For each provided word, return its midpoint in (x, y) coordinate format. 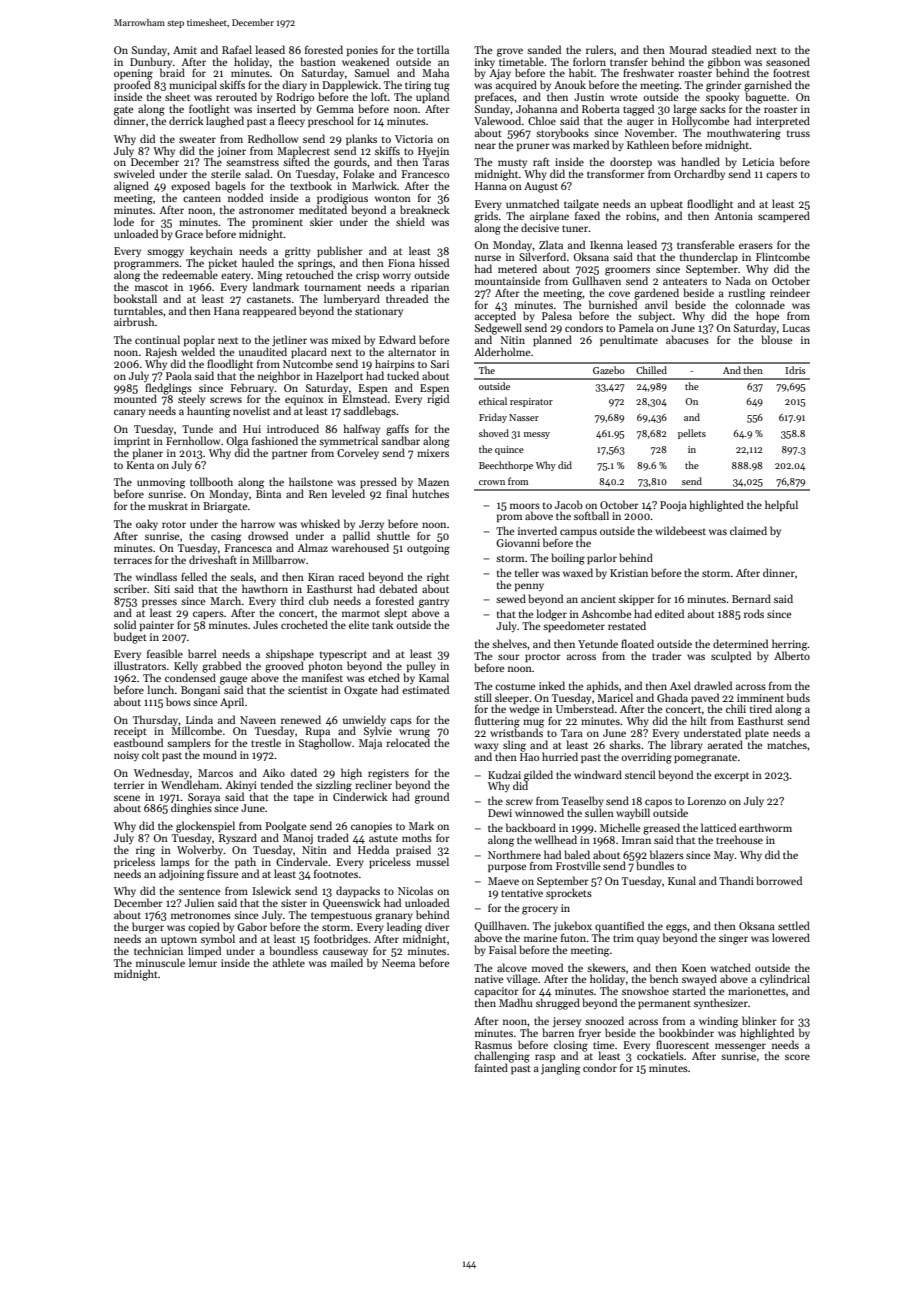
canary (130, 413)
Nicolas (415, 890)
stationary (379, 312)
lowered (791, 937)
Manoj (298, 839)
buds (798, 697)
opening (133, 75)
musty (512, 163)
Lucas (796, 328)
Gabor (252, 926)
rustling (746, 294)
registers (388, 774)
